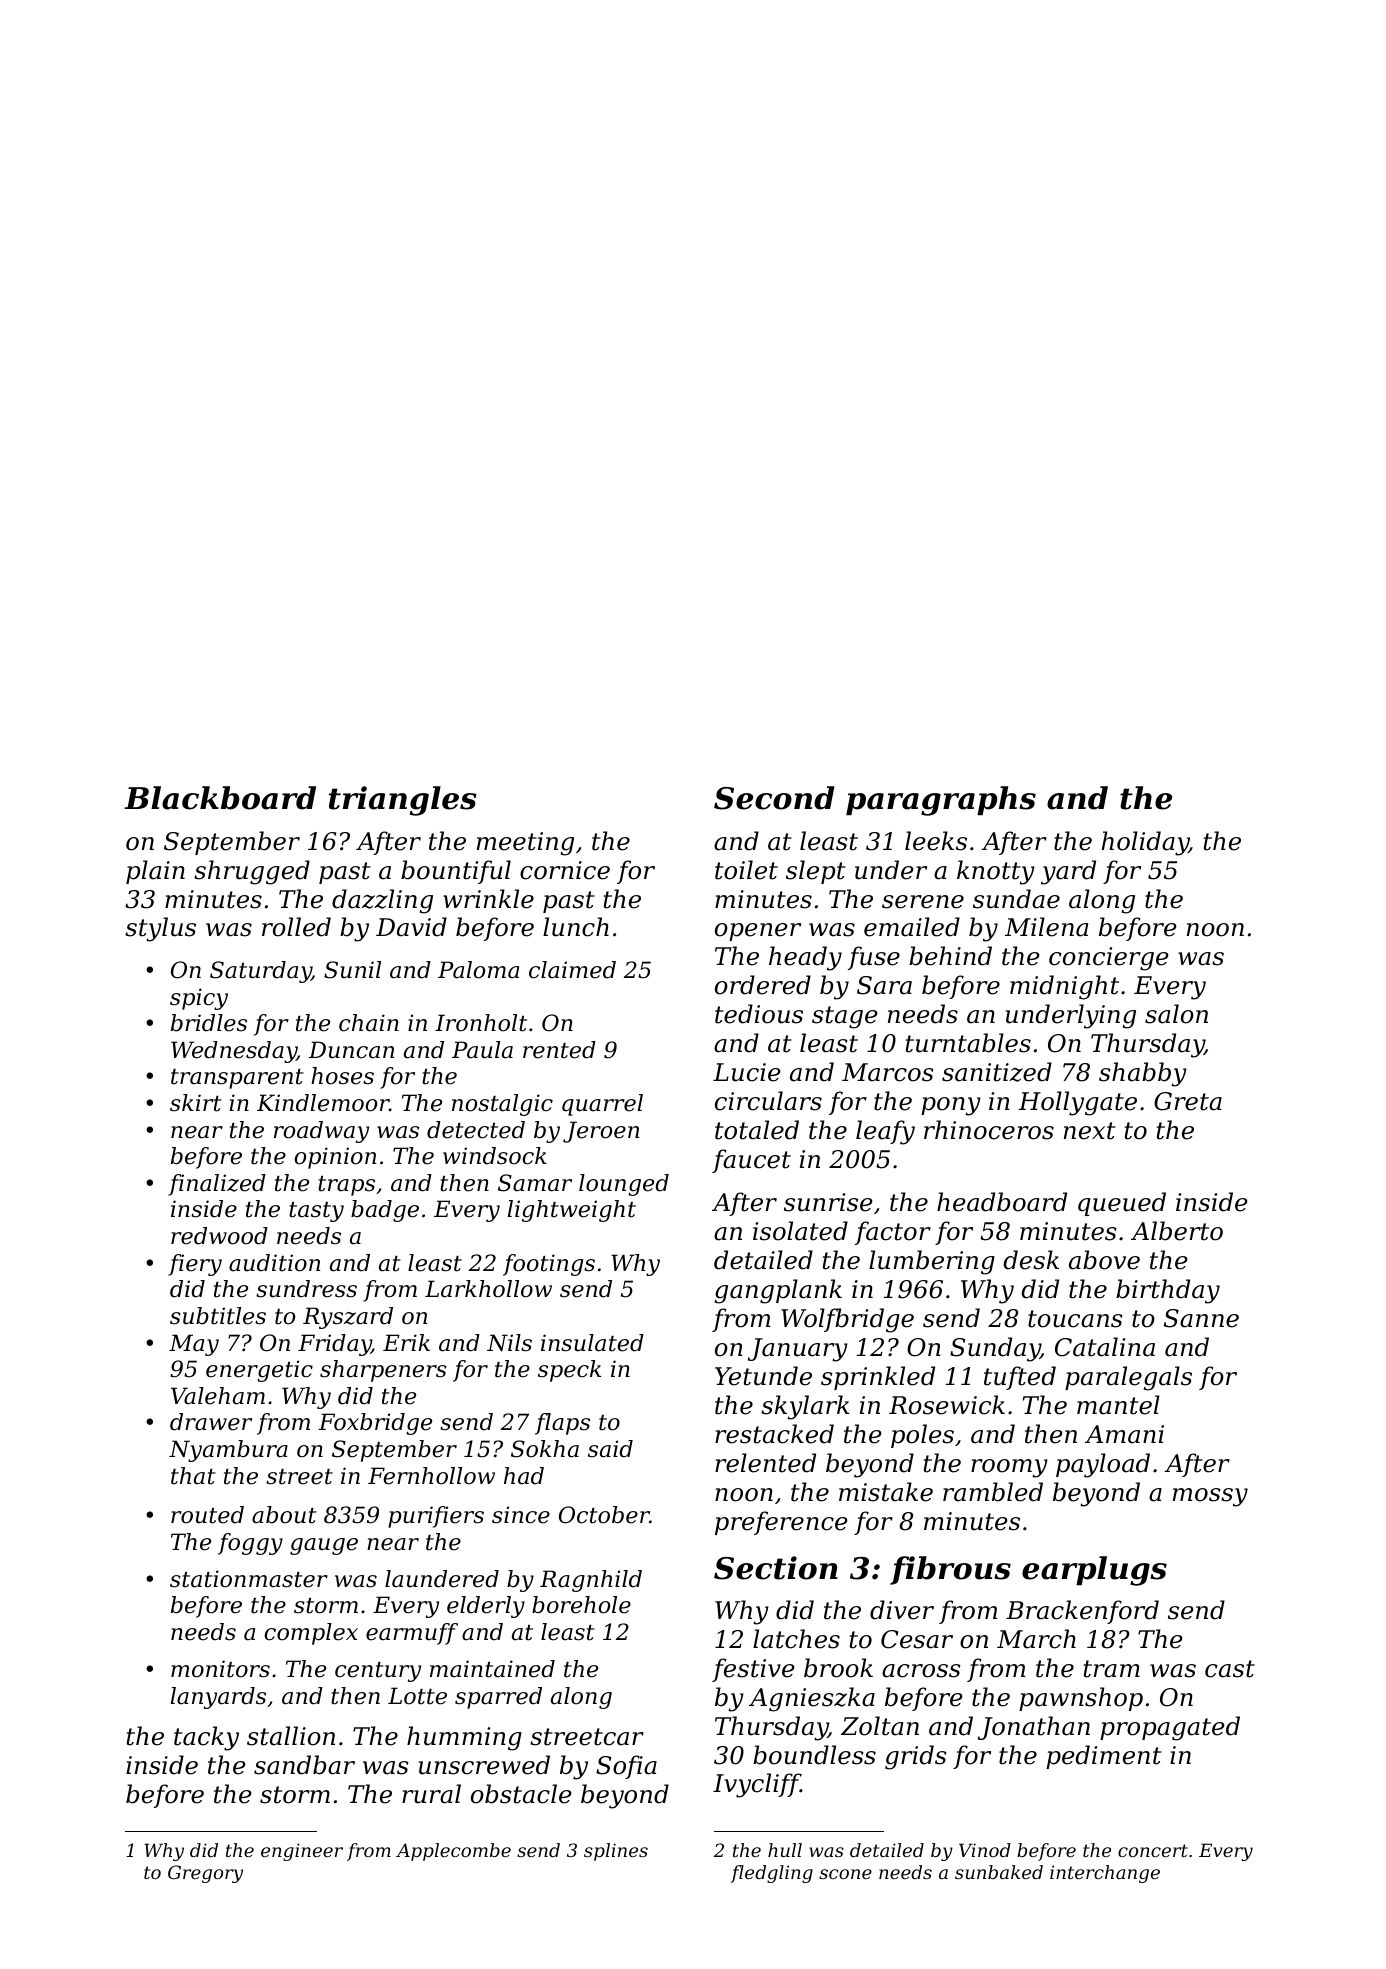  What do you see at coordinates (592, 1343) in the screenshot?
I see `insulated` at bounding box center [592, 1343].
